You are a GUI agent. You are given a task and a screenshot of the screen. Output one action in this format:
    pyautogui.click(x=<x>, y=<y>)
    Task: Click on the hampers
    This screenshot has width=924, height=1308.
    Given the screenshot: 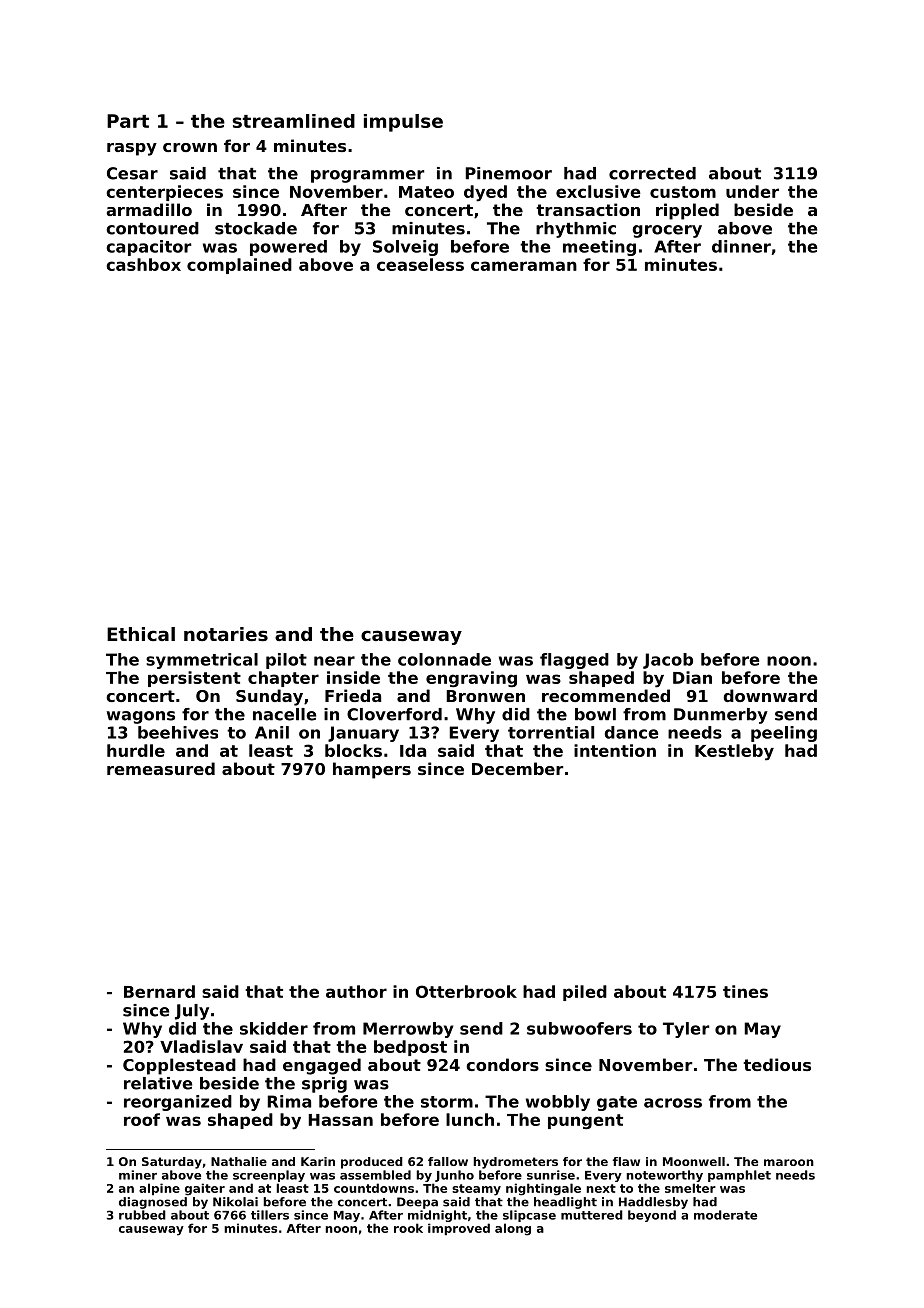 What is the action you would take?
    pyautogui.click(x=372, y=770)
